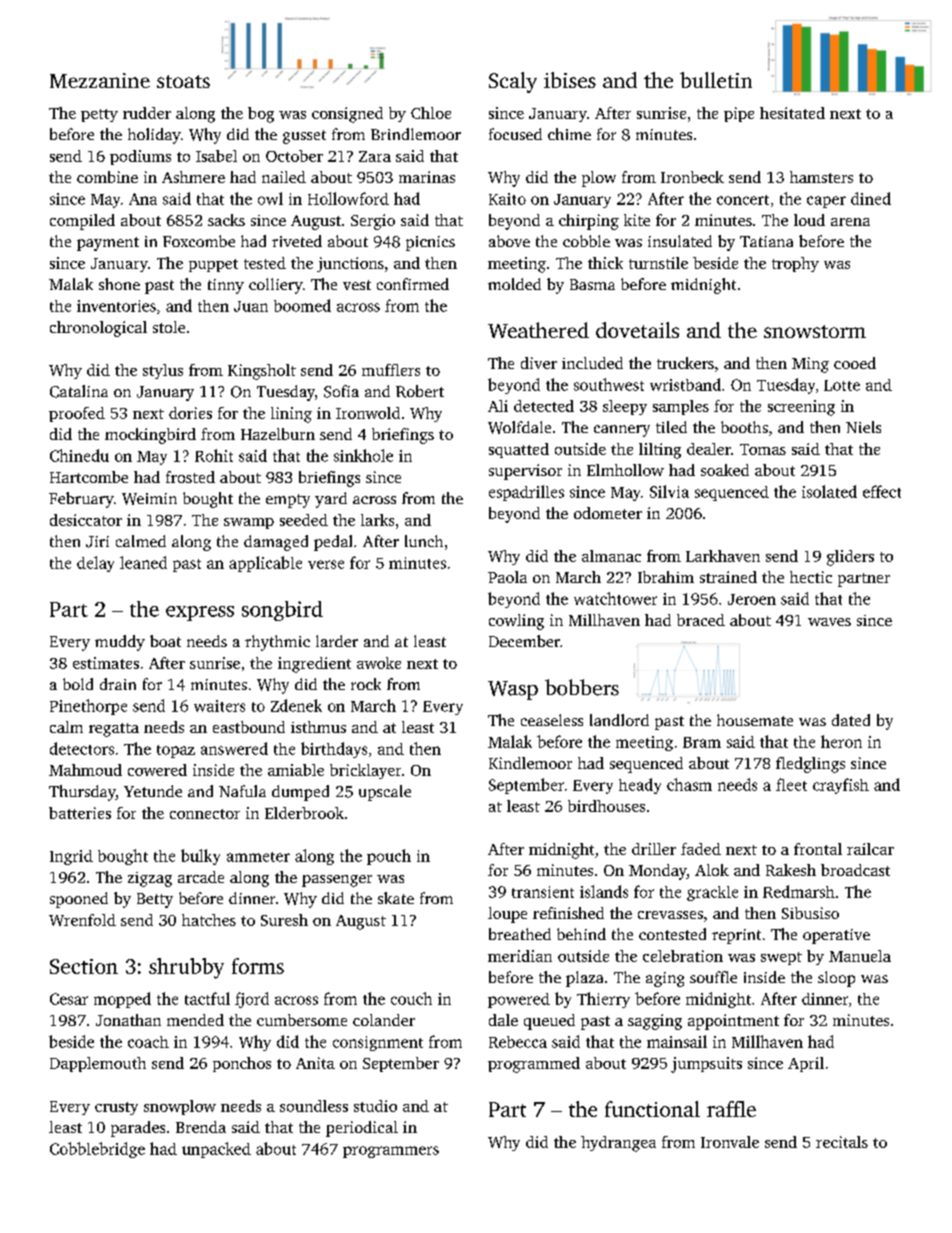  I want to click on upscale, so click(385, 793).
